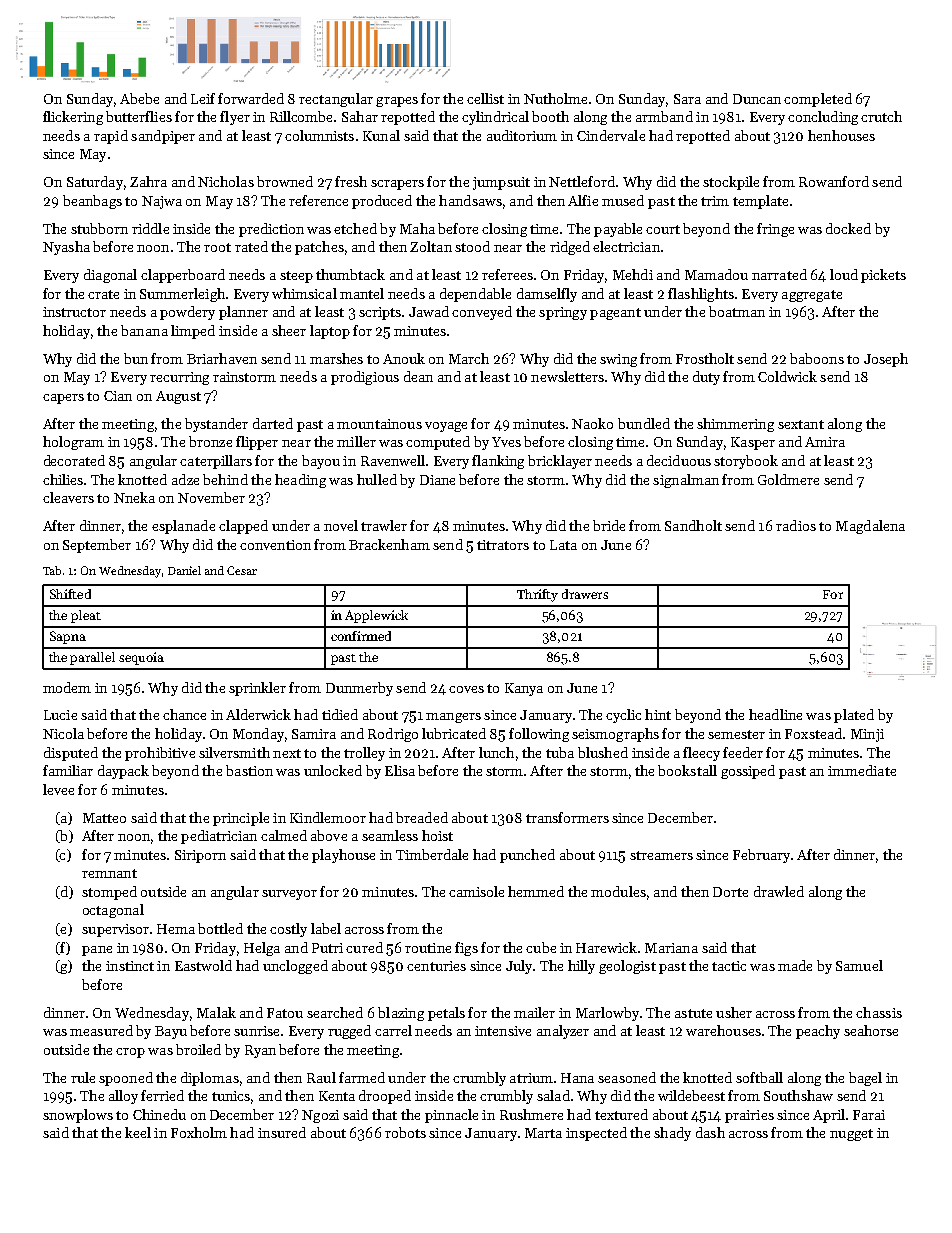 This page has height=1233, width=952. Describe the element at coordinates (470, 200) in the page. I see `handsaws` at that location.
